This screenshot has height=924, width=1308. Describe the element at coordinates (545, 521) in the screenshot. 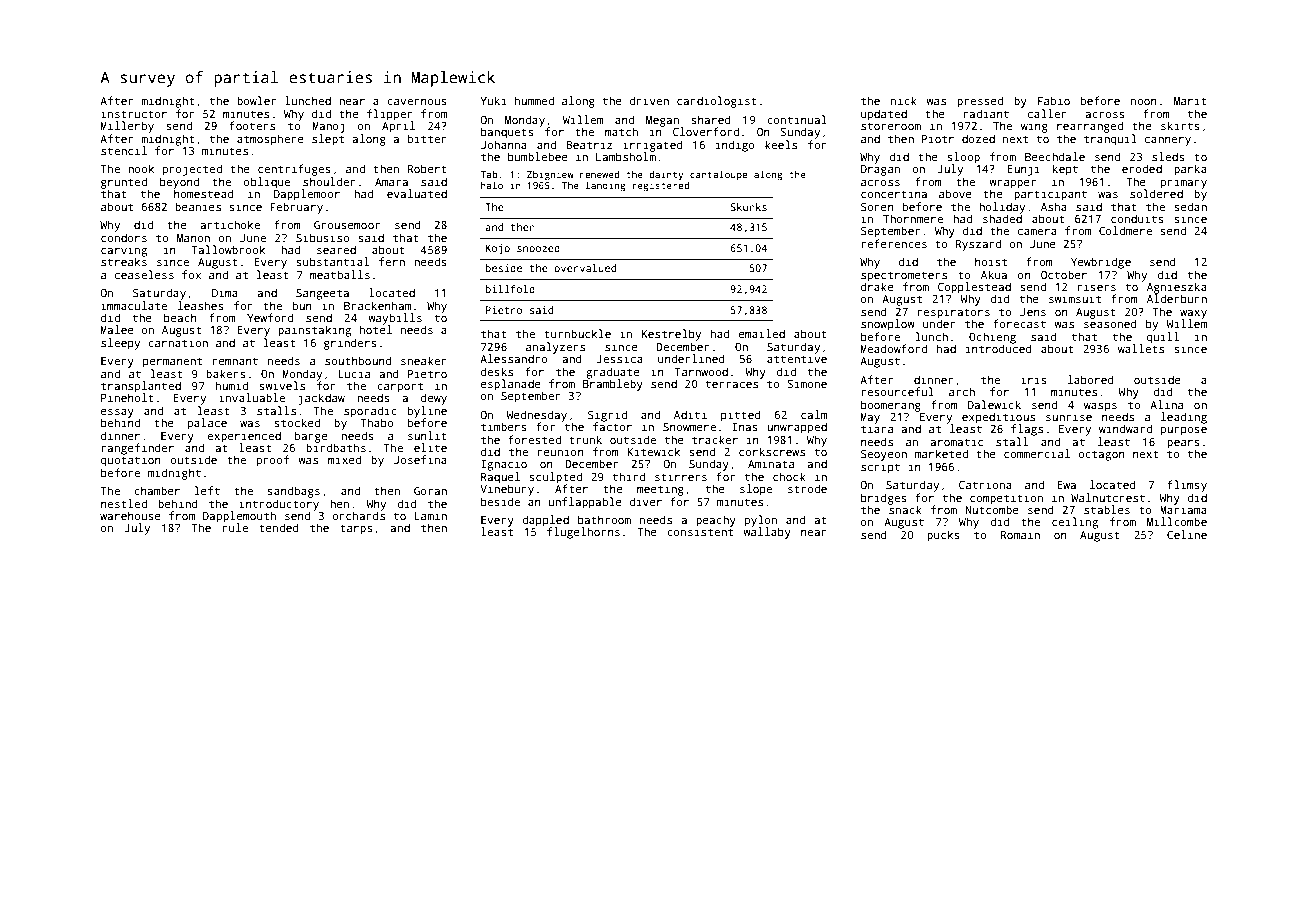

I see `dappled` at that location.
